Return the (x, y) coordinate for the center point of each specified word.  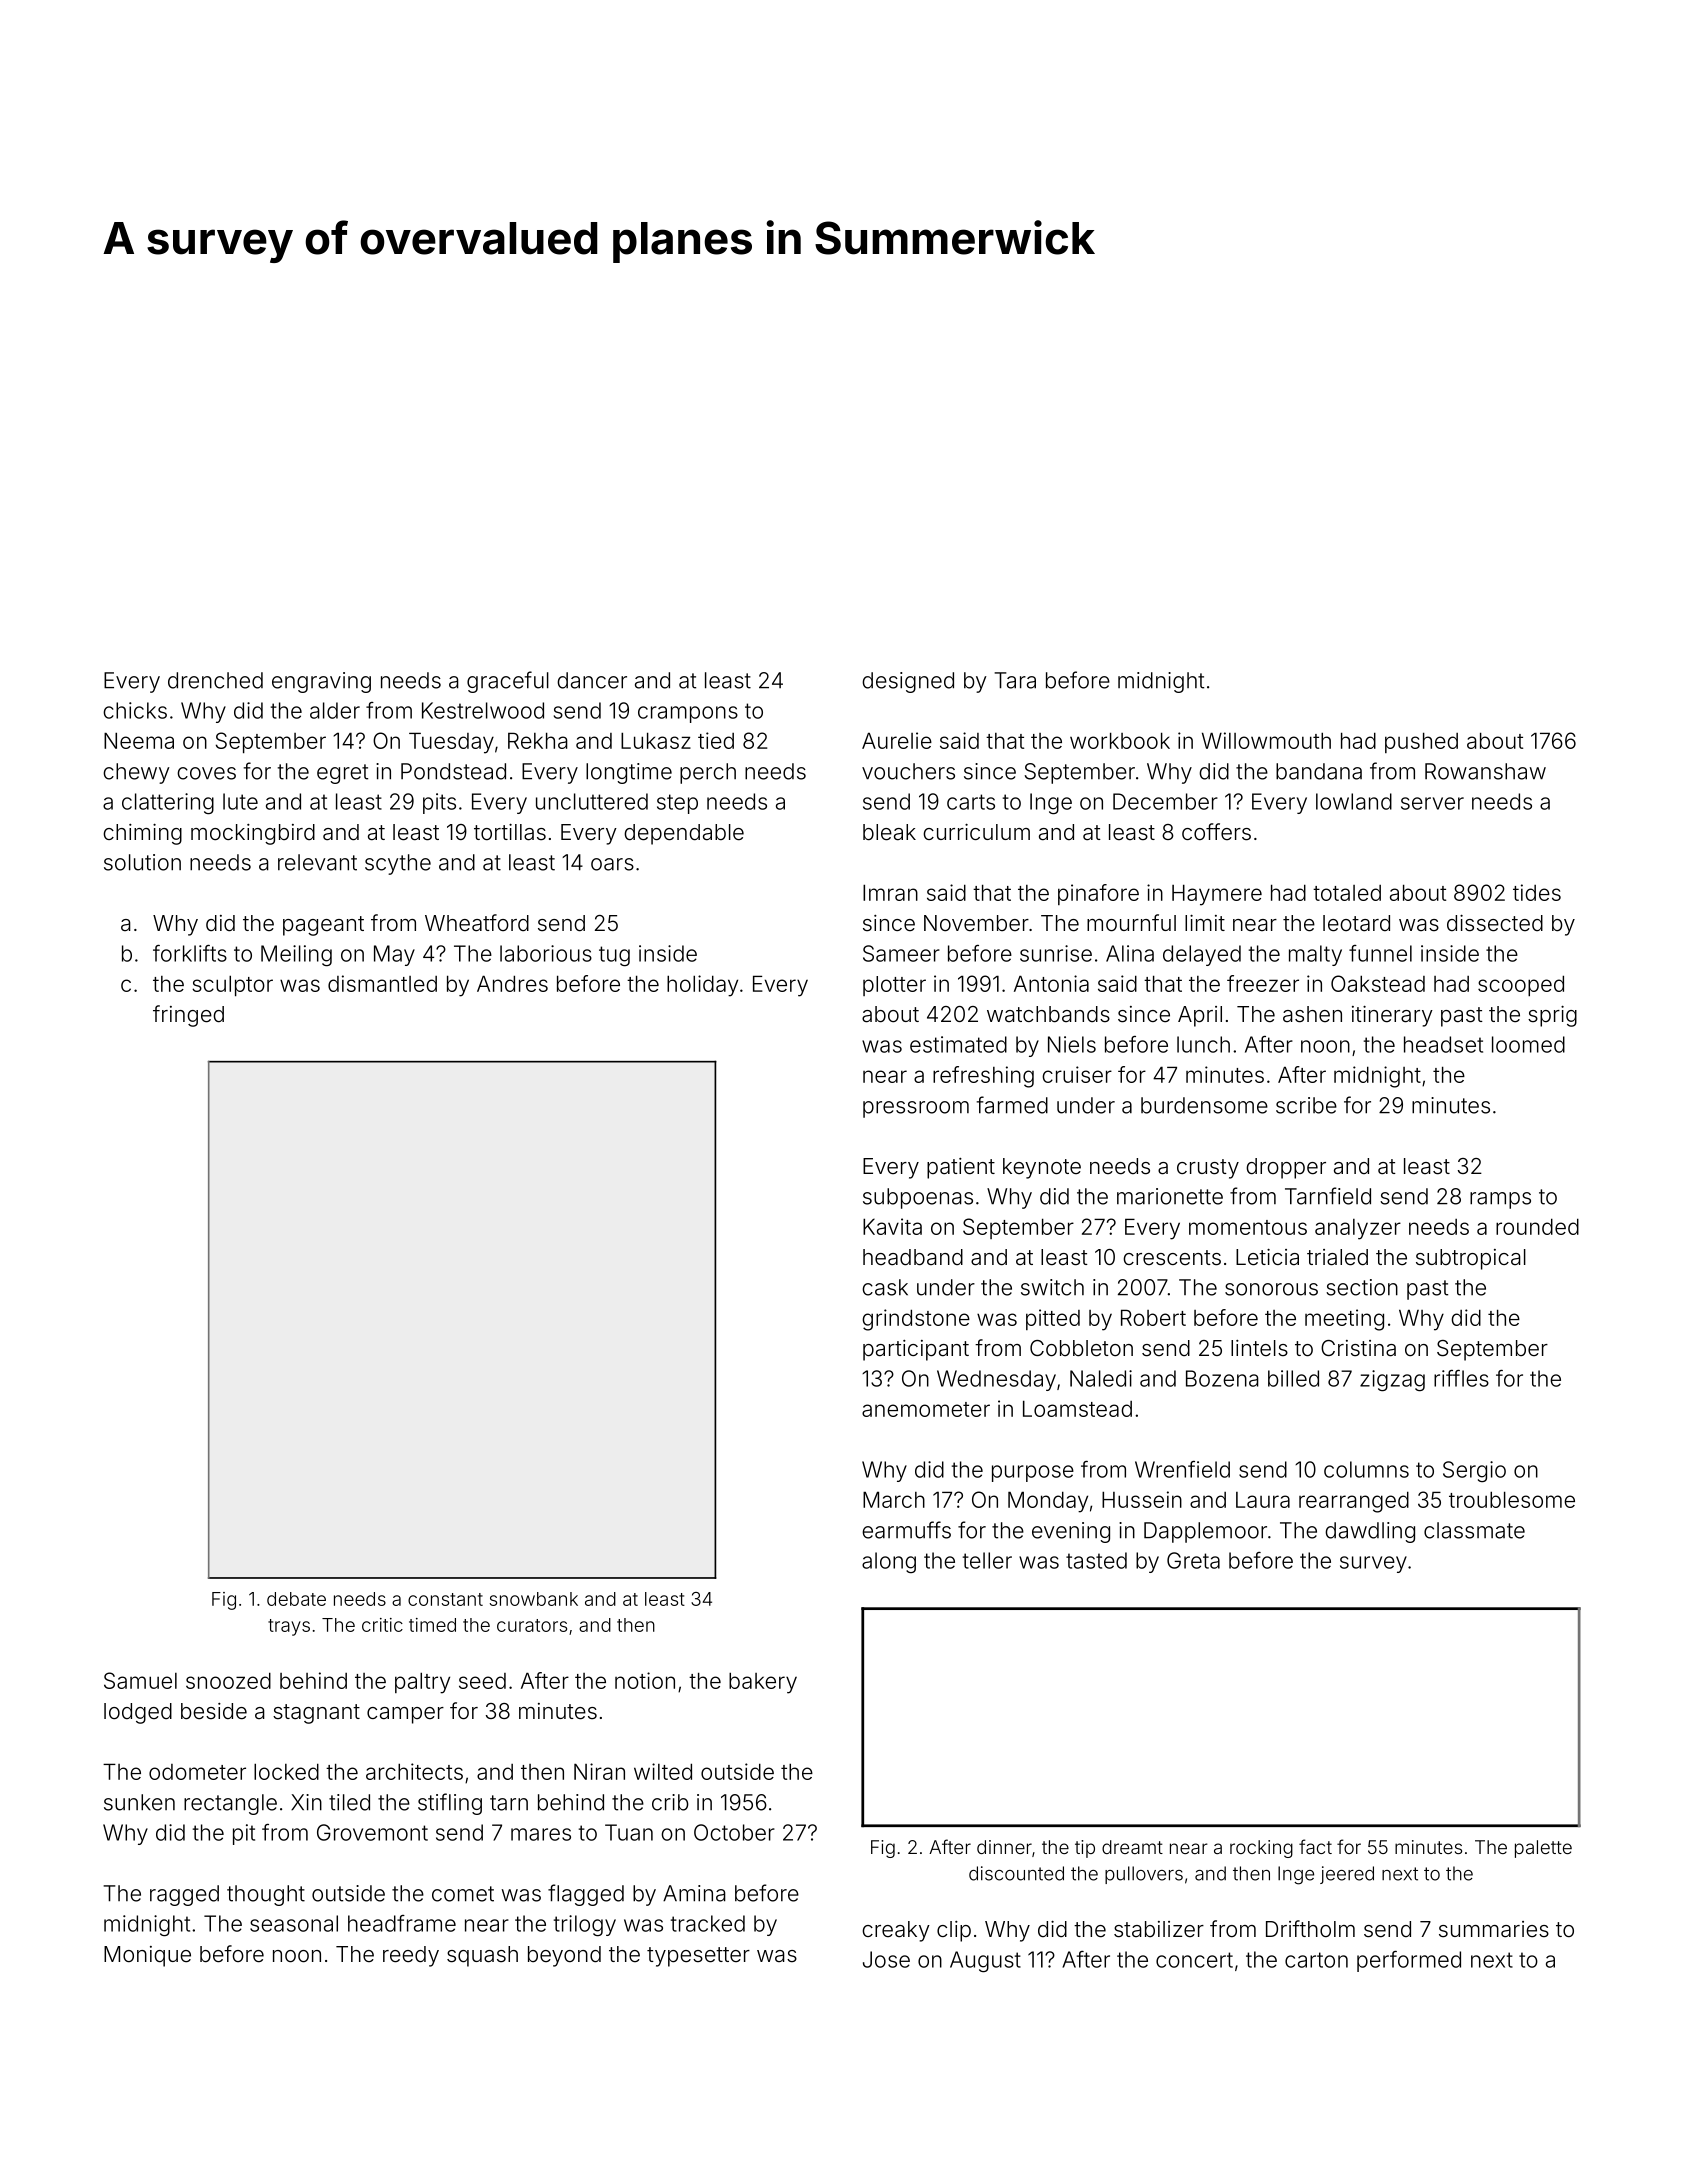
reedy (411, 1956)
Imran (890, 892)
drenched (215, 680)
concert (1194, 1960)
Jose (886, 1959)
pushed (1421, 742)
